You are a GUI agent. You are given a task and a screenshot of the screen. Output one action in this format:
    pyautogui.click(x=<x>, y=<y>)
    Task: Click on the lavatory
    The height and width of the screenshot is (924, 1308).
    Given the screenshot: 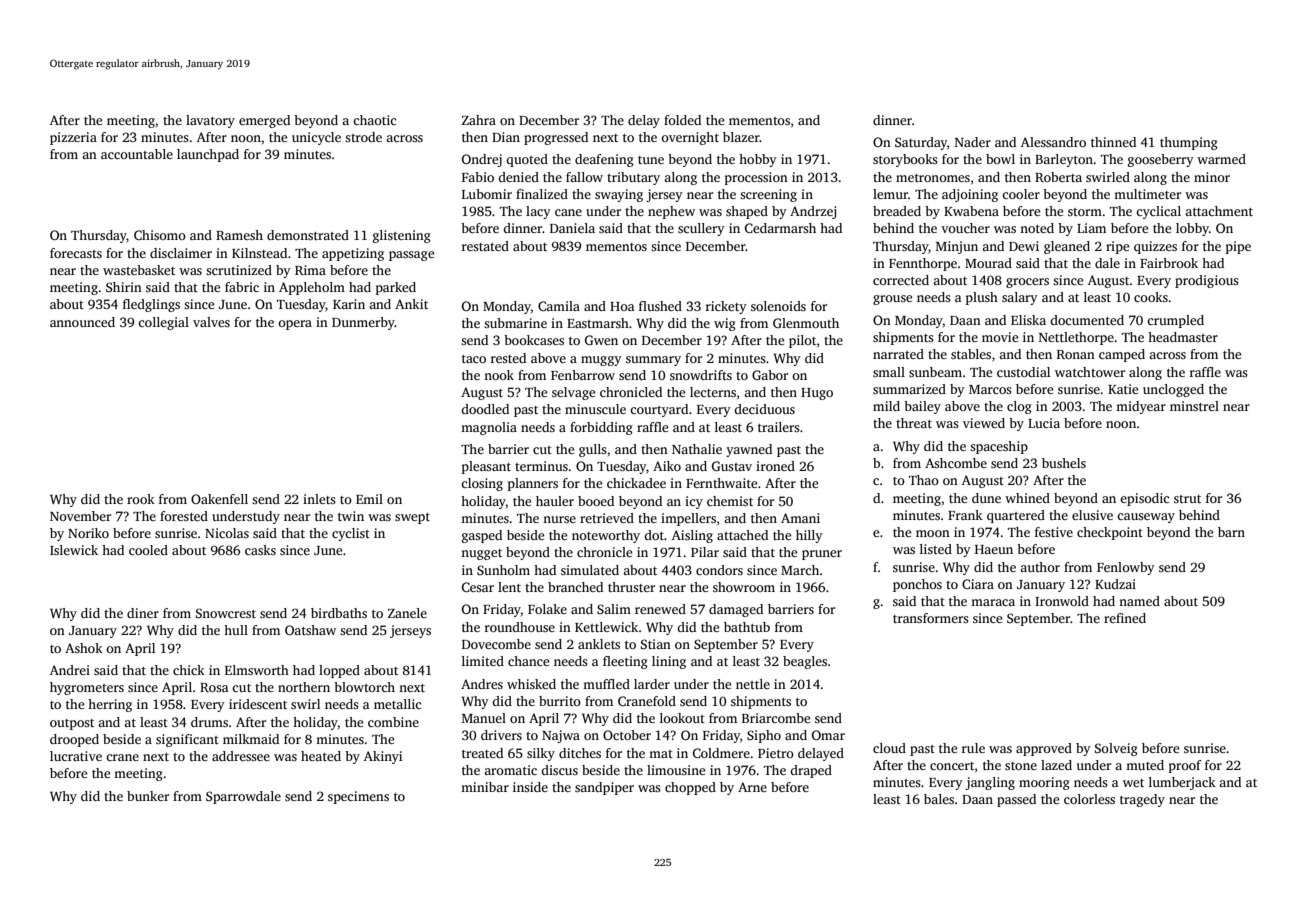 What is the action you would take?
    pyautogui.click(x=210, y=121)
